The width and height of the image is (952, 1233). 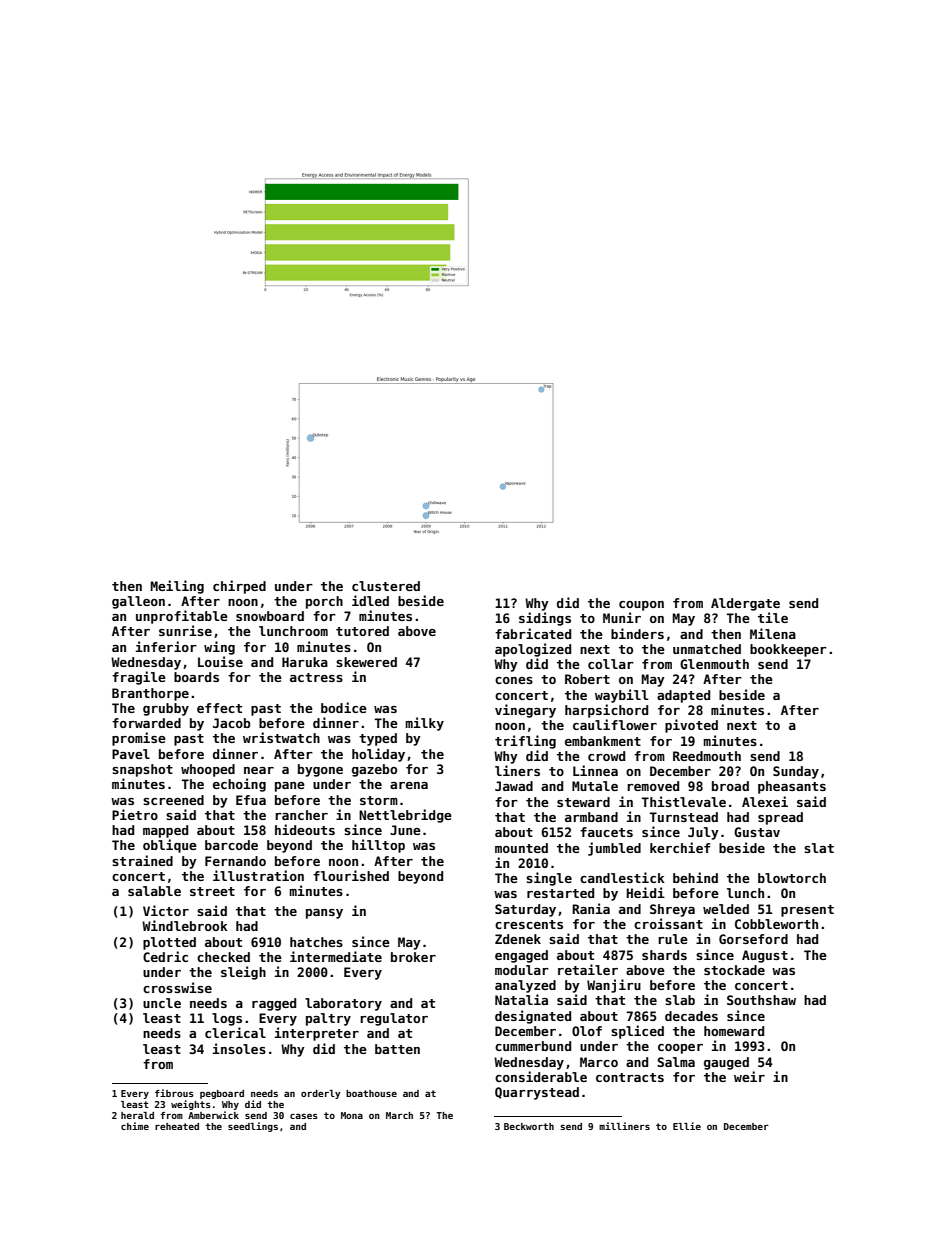 I want to click on Aldergate, so click(x=745, y=604).
